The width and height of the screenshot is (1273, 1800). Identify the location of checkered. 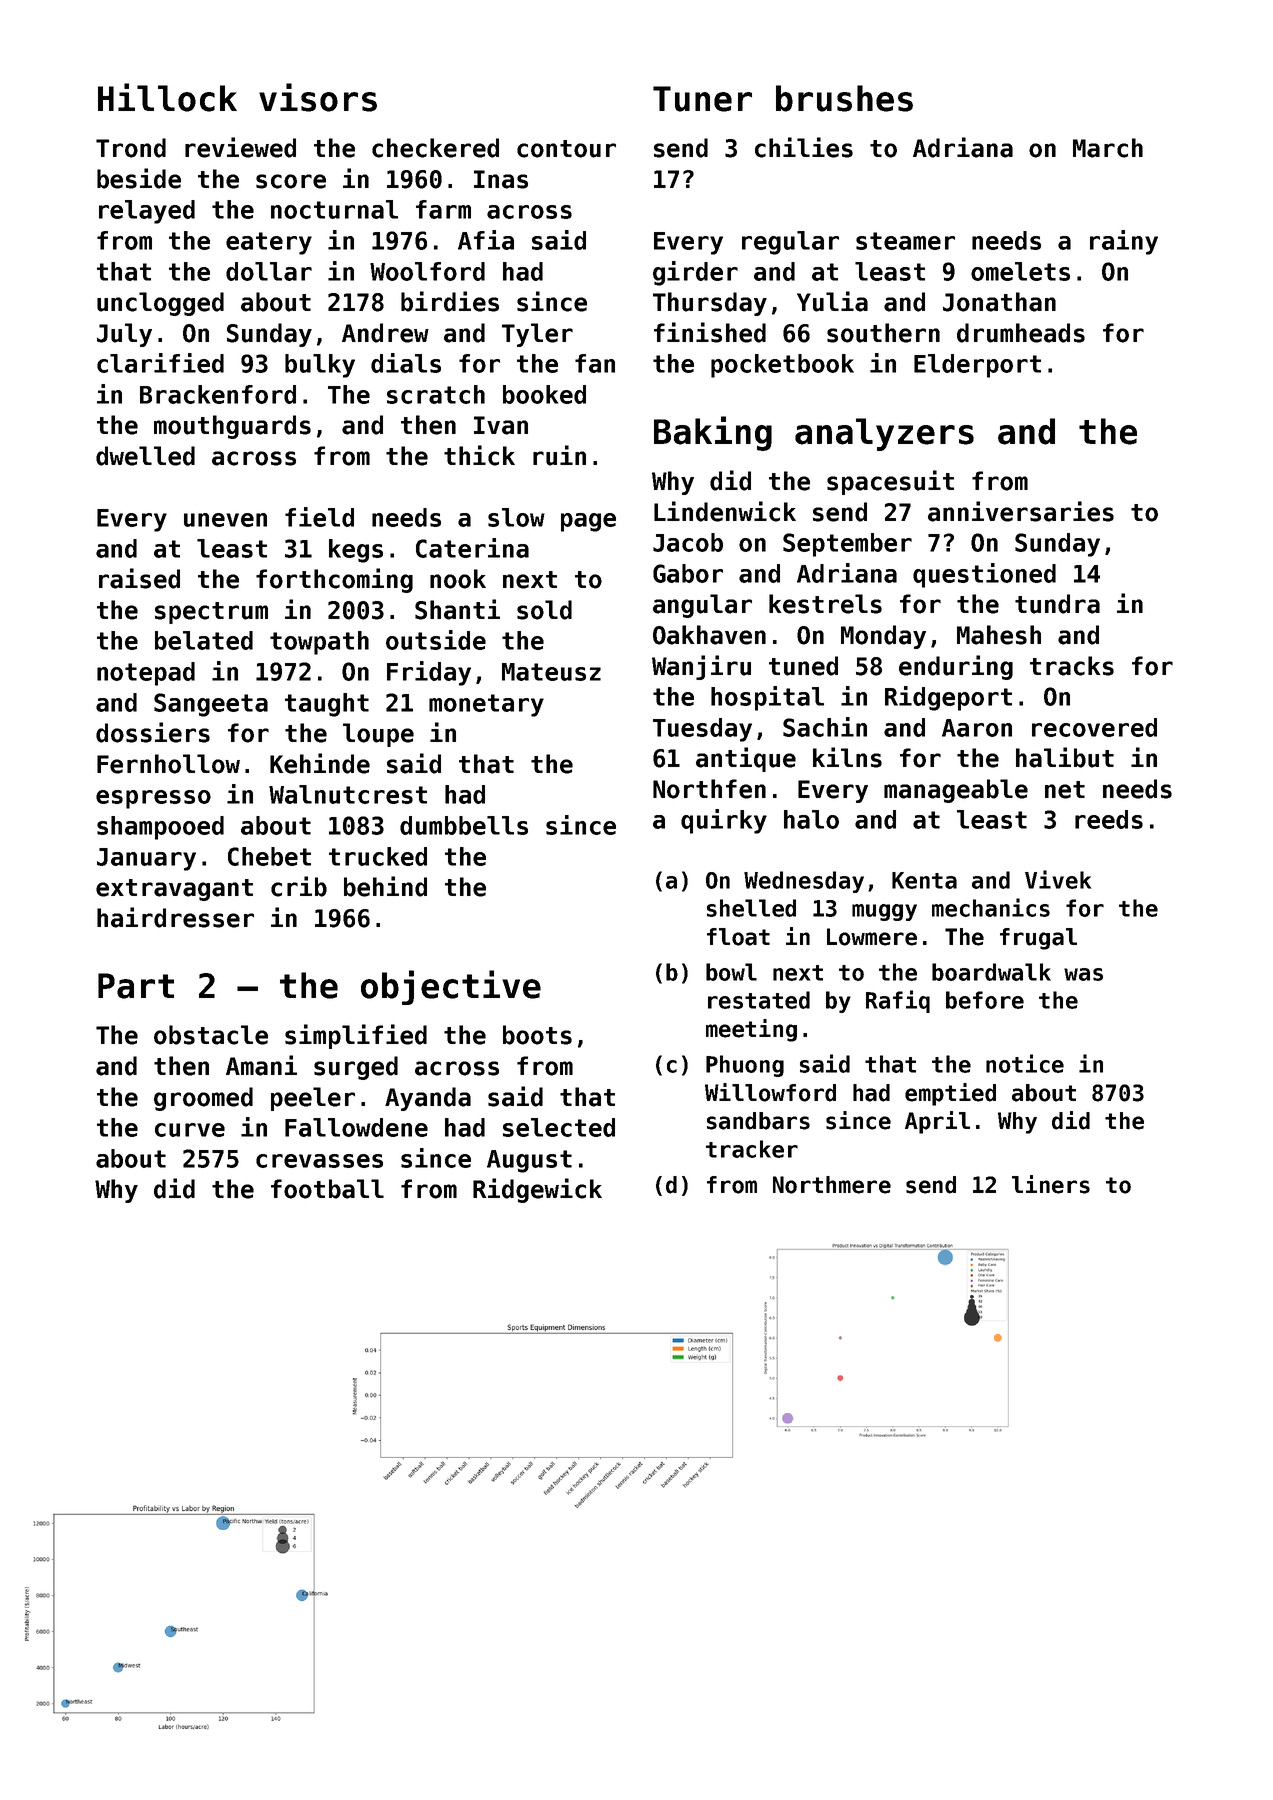
(435, 148).
